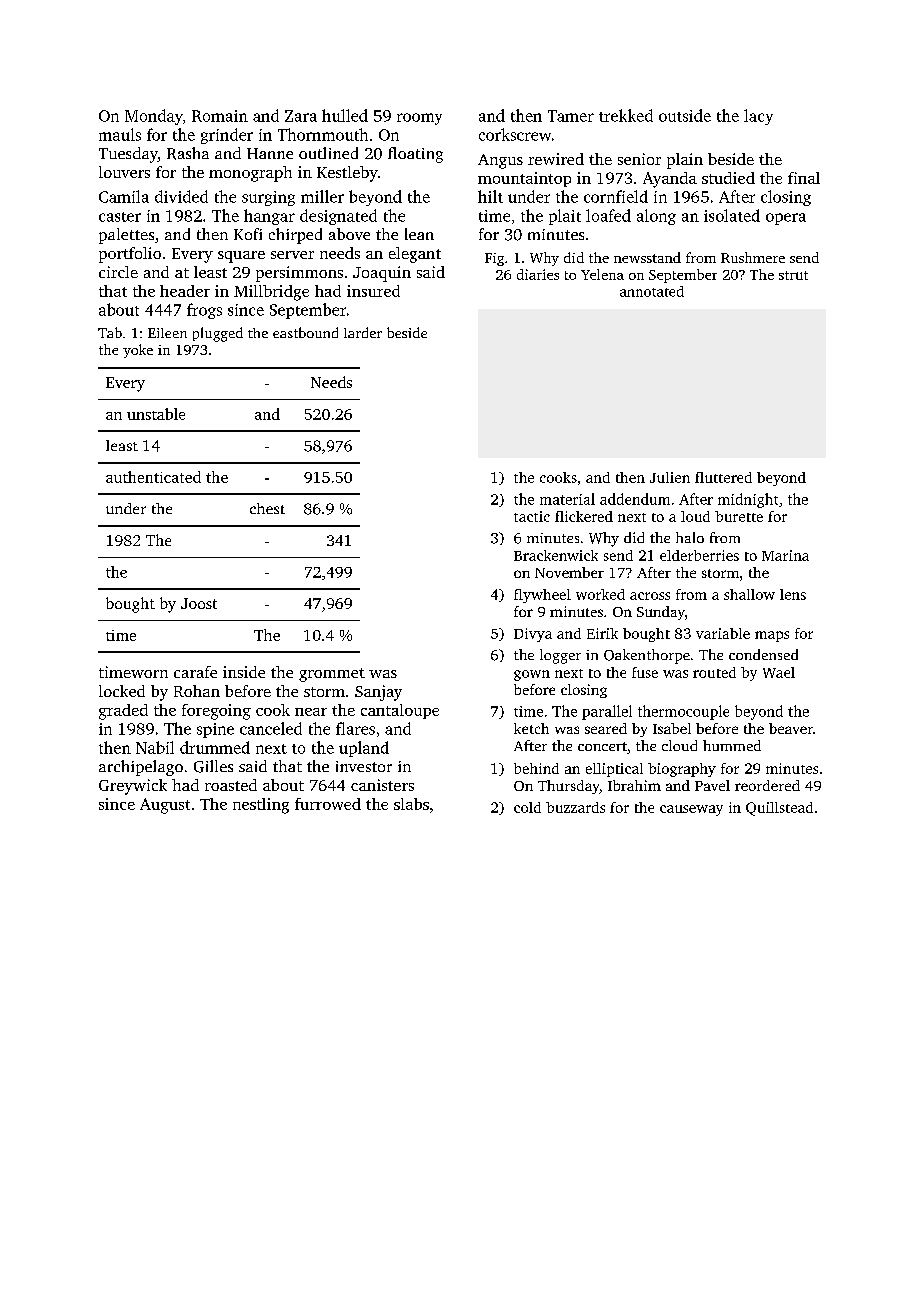 The width and height of the document is (924, 1311). What do you see at coordinates (779, 809) in the document?
I see `Quillstead` at bounding box center [779, 809].
